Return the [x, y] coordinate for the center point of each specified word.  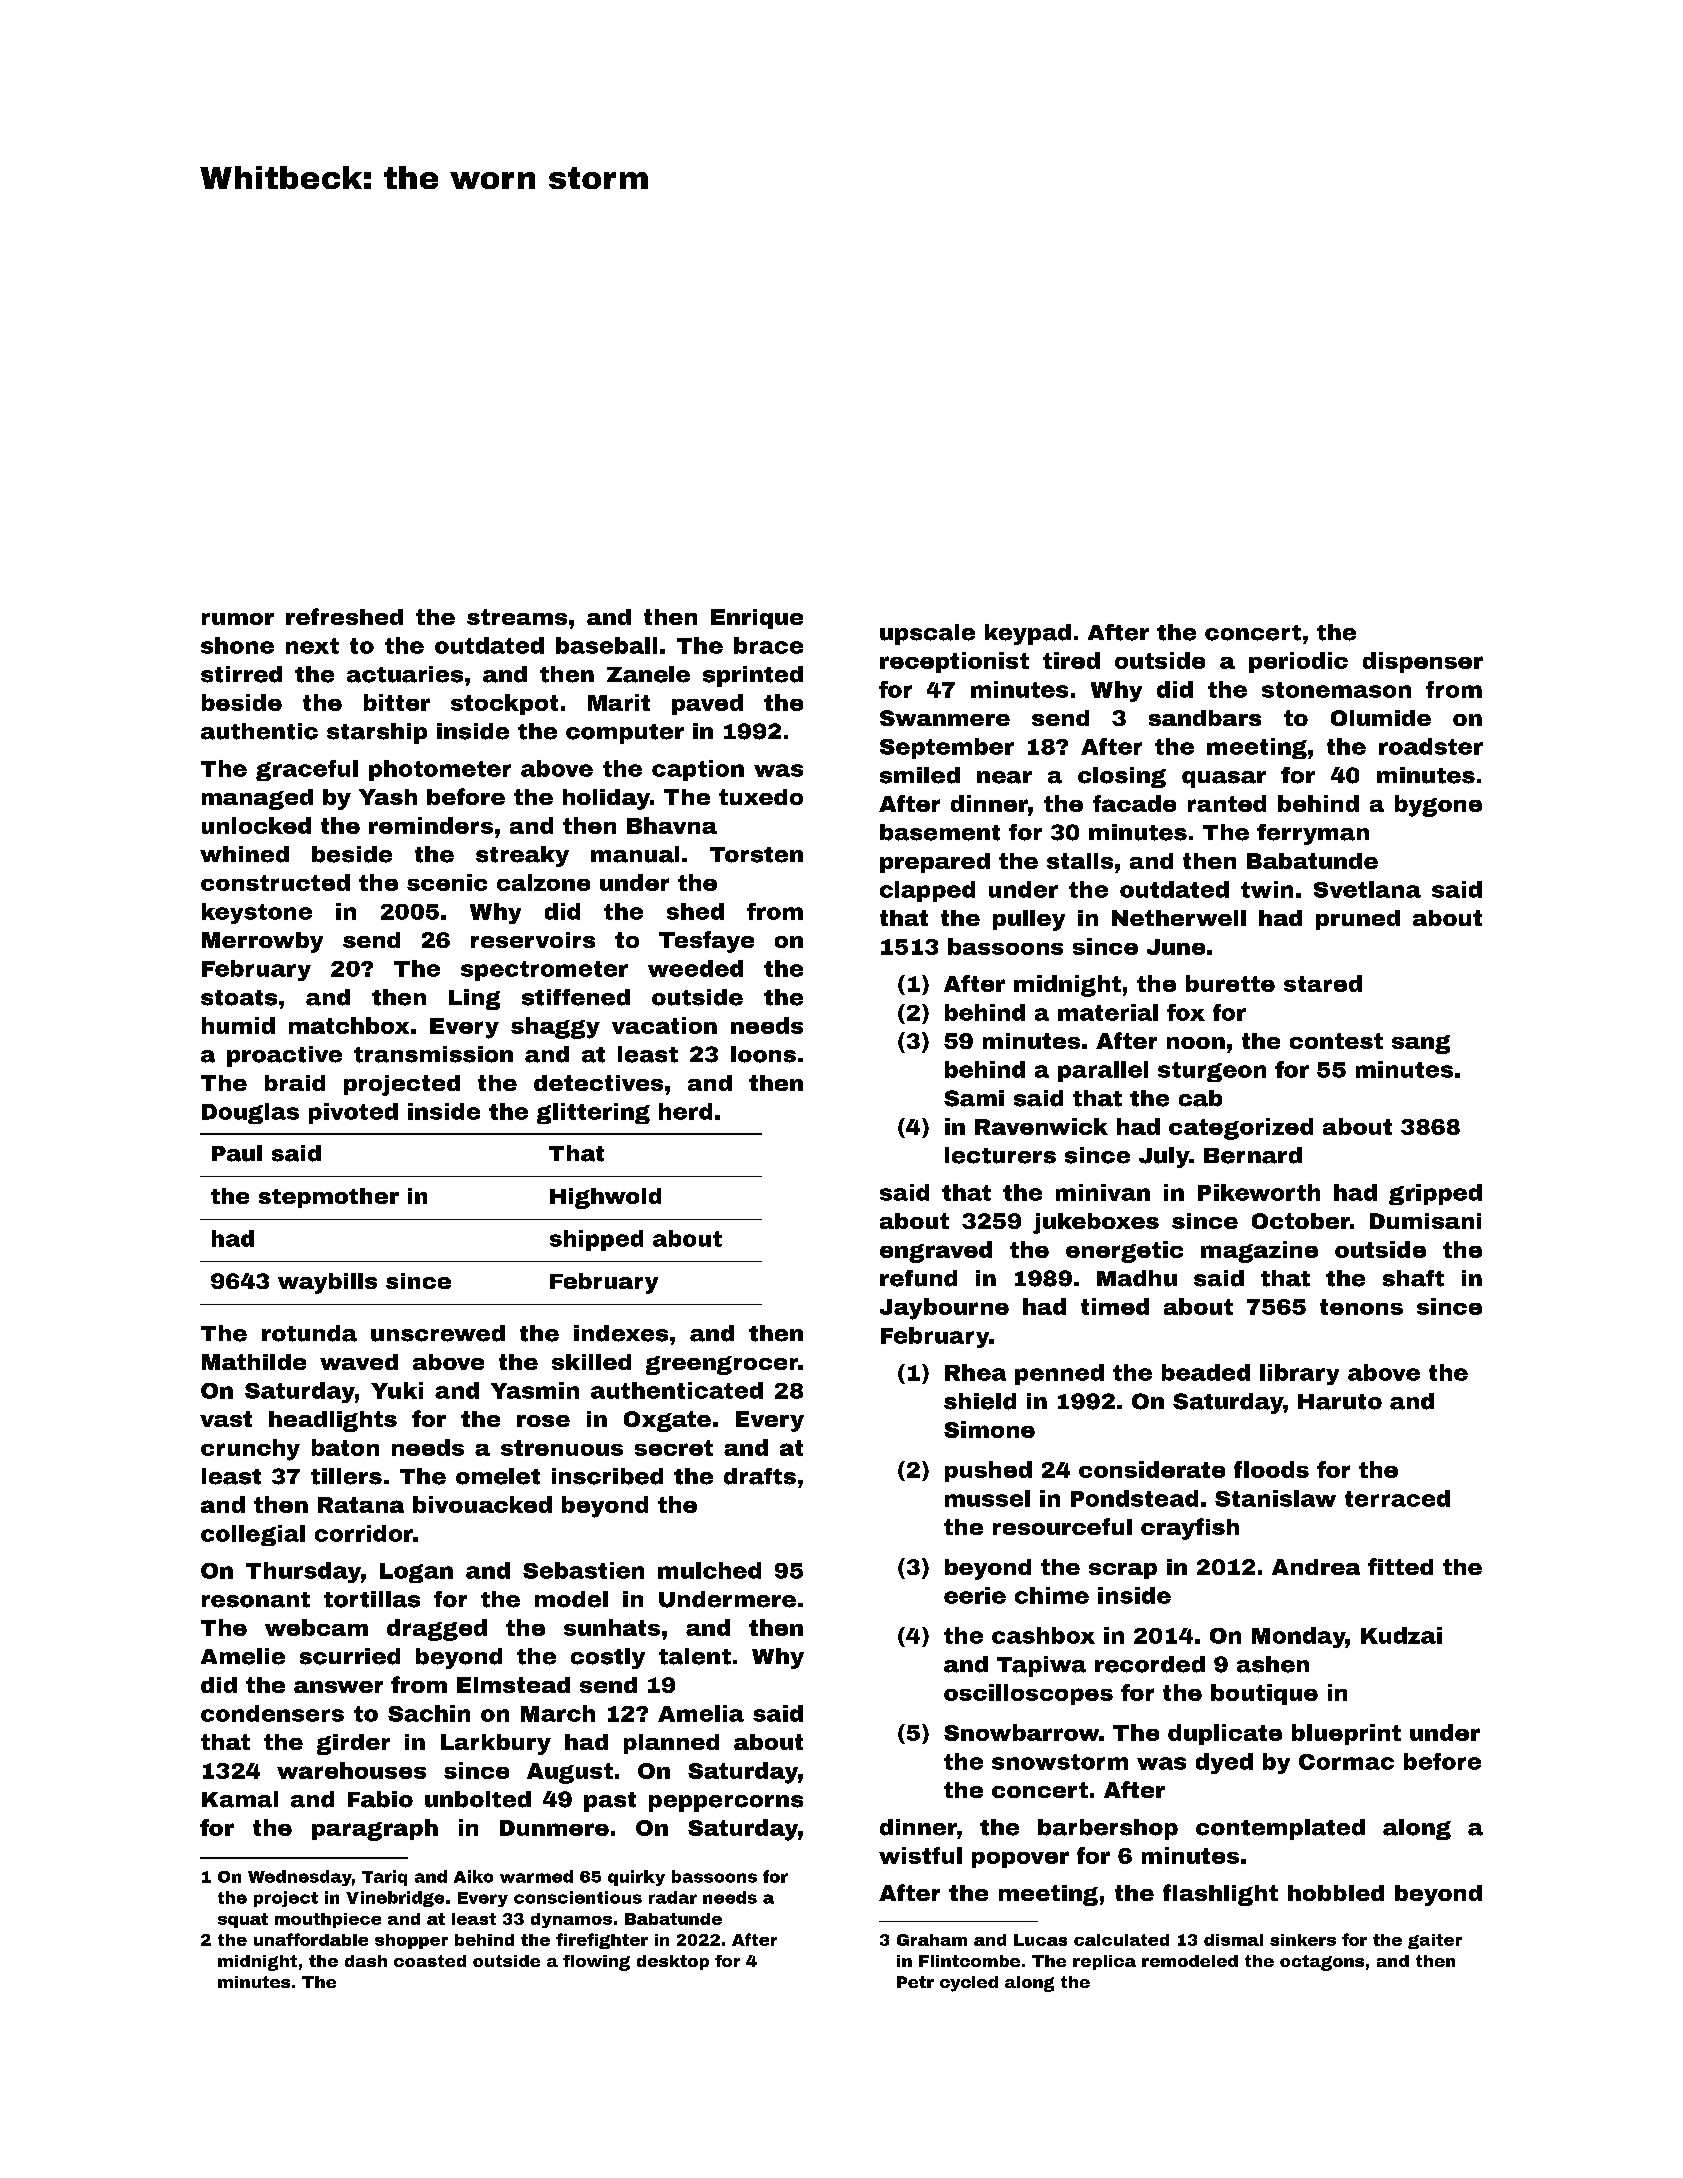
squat [243, 1920]
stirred [241, 674]
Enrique [757, 619]
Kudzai [1401, 1635]
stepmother [329, 1198]
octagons [1322, 1963]
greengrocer [722, 1365]
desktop [673, 1962]
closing [1122, 777]
